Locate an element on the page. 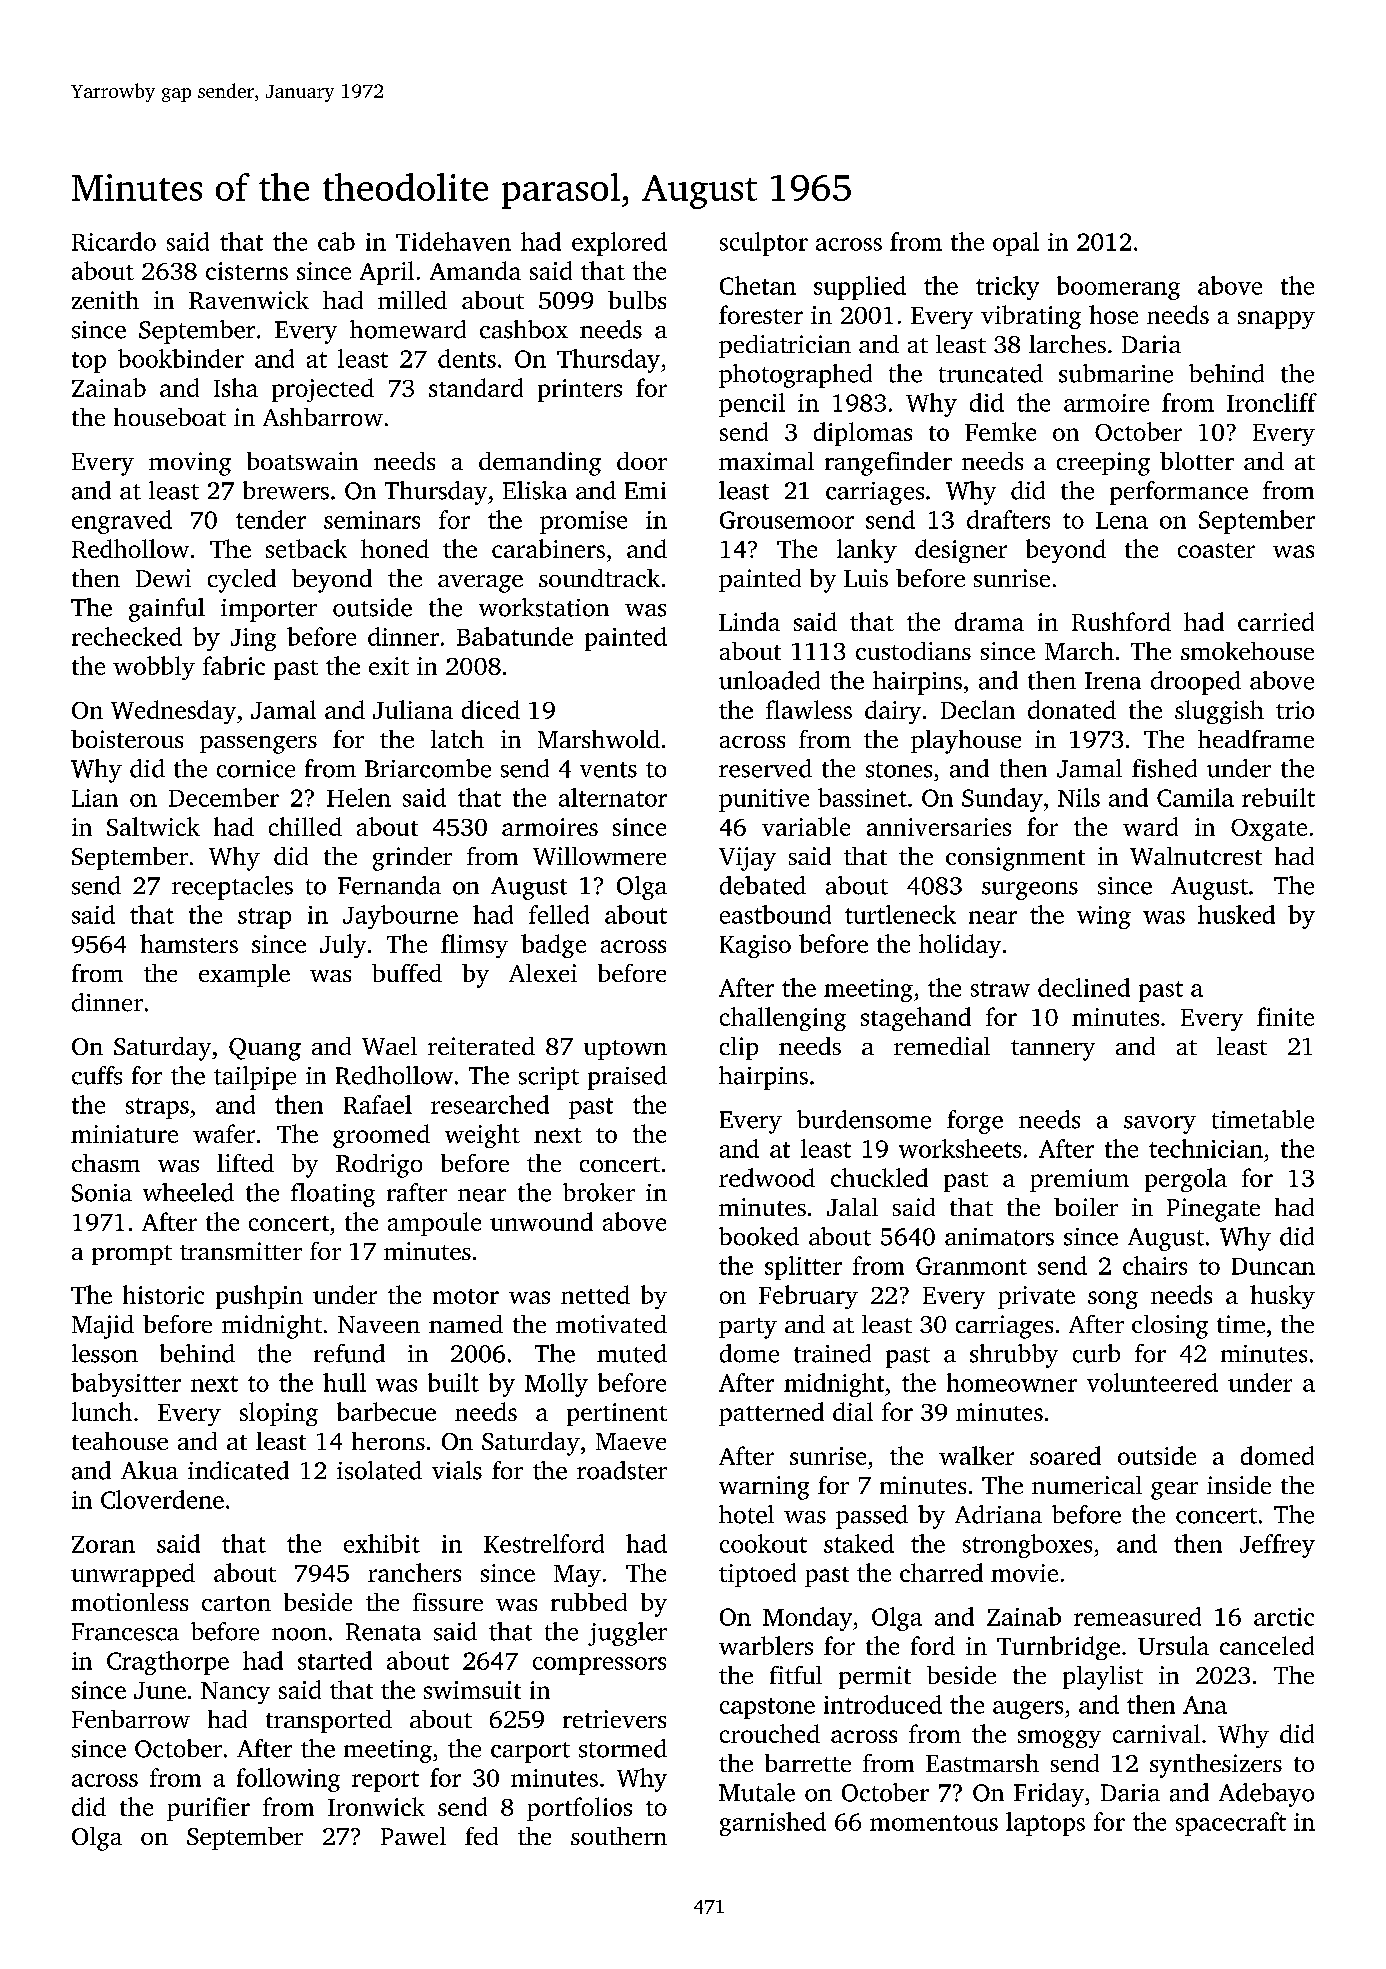  printers is located at coordinates (580, 390).
